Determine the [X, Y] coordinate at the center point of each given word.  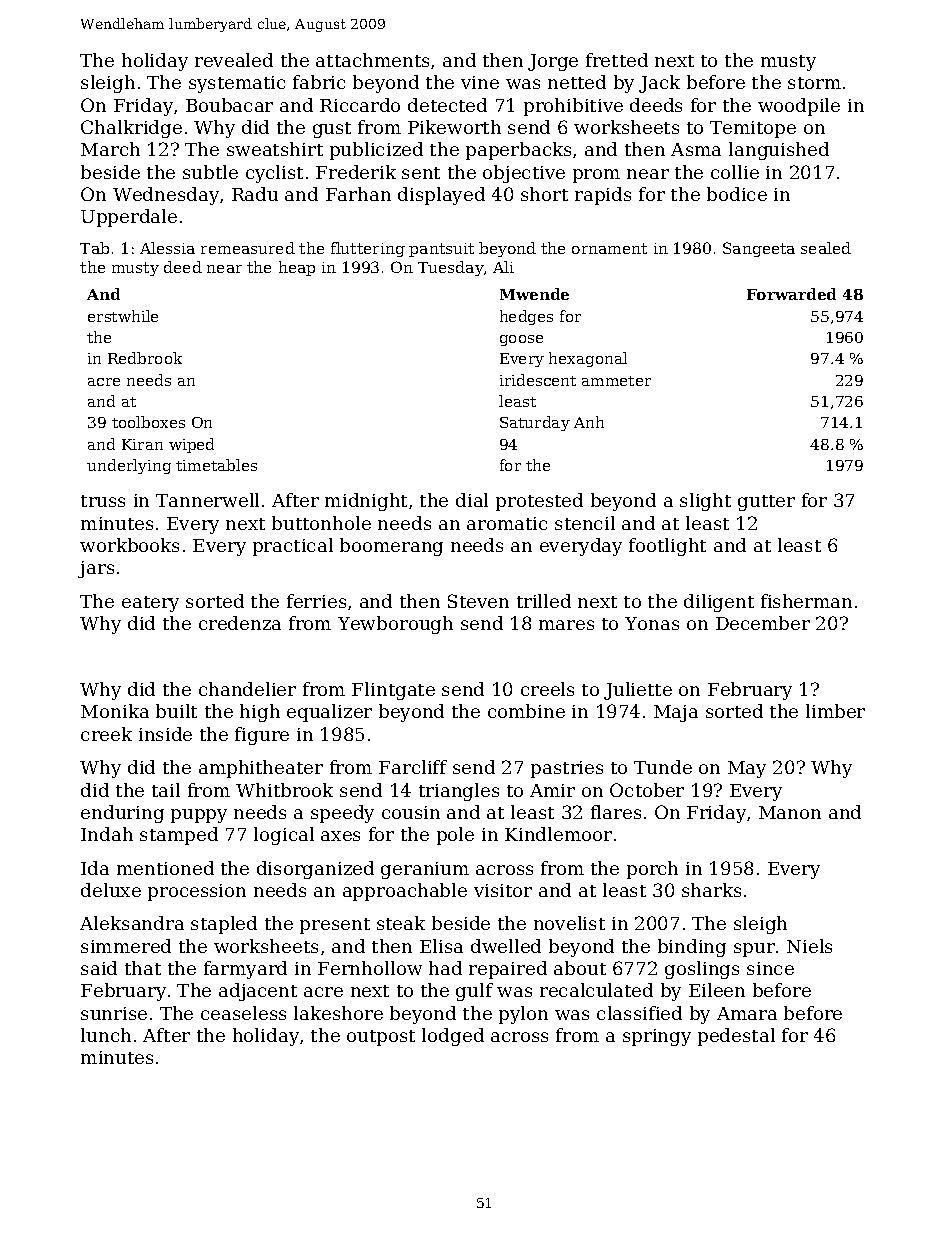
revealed [234, 60]
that [143, 968]
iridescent [538, 380]
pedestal [736, 1037]
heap [297, 268]
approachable [405, 892]
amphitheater [261, 769]
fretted [617, 60]
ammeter [616, 381]
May [747, 769]
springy [657, 1037]
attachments [372, 60]
